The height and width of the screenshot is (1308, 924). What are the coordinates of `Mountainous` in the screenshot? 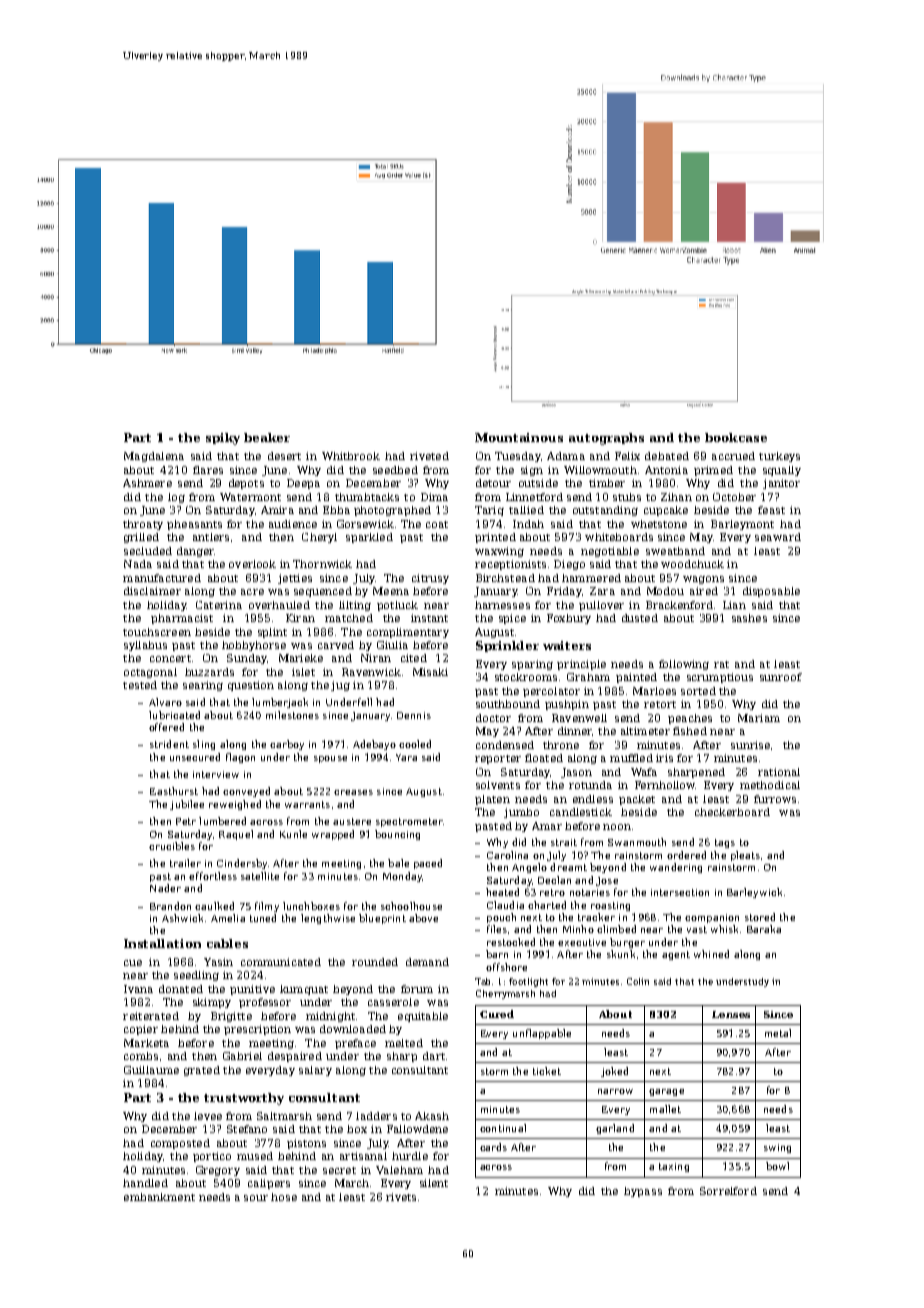 It's located at (519, 437).
